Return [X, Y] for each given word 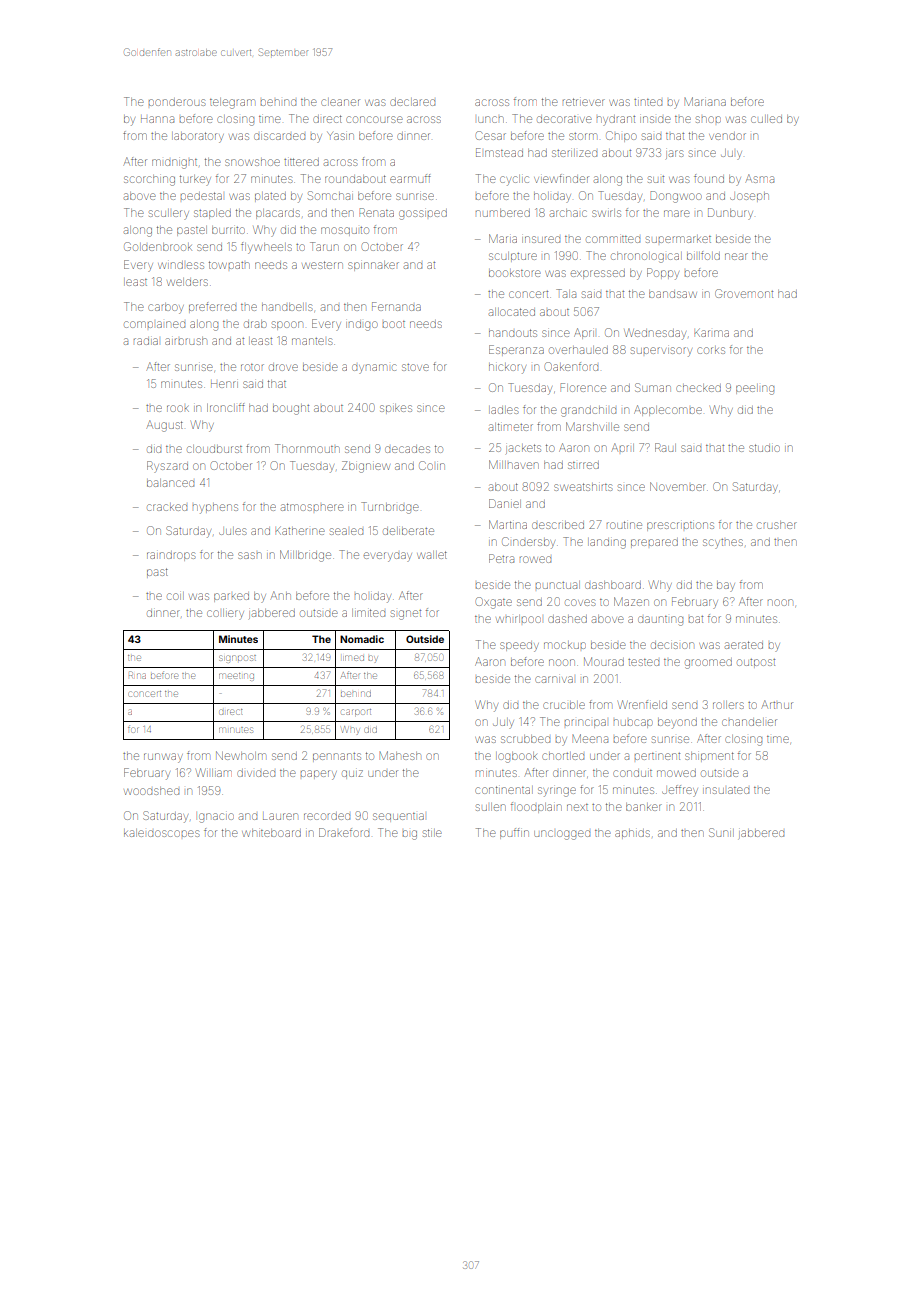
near [736, 256]
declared [412, 102]
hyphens [215, 509]
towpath [229, 265]
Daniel [505, 503]
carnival [554, 679]
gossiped [423, 214]
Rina [137, 675]
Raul [665, 447]
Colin [432, 465]
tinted [648, 102]
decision [672, 645]
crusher [777, 525]
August [165, 426]
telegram [232, 103]
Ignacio [216, 818]
